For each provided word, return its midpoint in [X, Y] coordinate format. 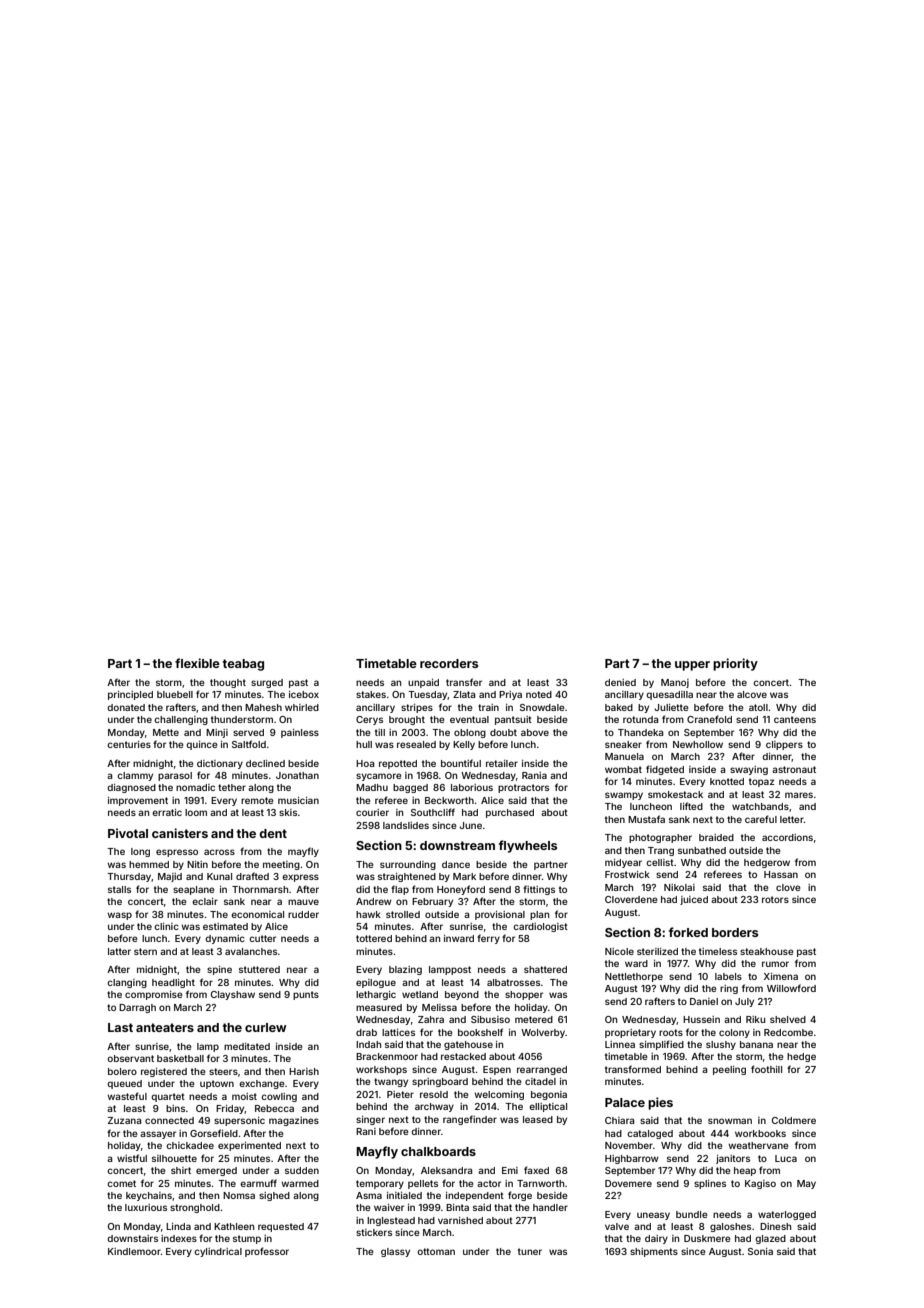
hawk [368, 914]
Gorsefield [214, 1133]
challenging [181, 720]
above [535, 732]
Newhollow [698, 744]
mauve [303, 902]
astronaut [794, 769]
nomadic [195, 787]
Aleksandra [446, 1170]
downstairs [132, 1238]
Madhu [372, 787]
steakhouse [767, 951]
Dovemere [628, 1183]
